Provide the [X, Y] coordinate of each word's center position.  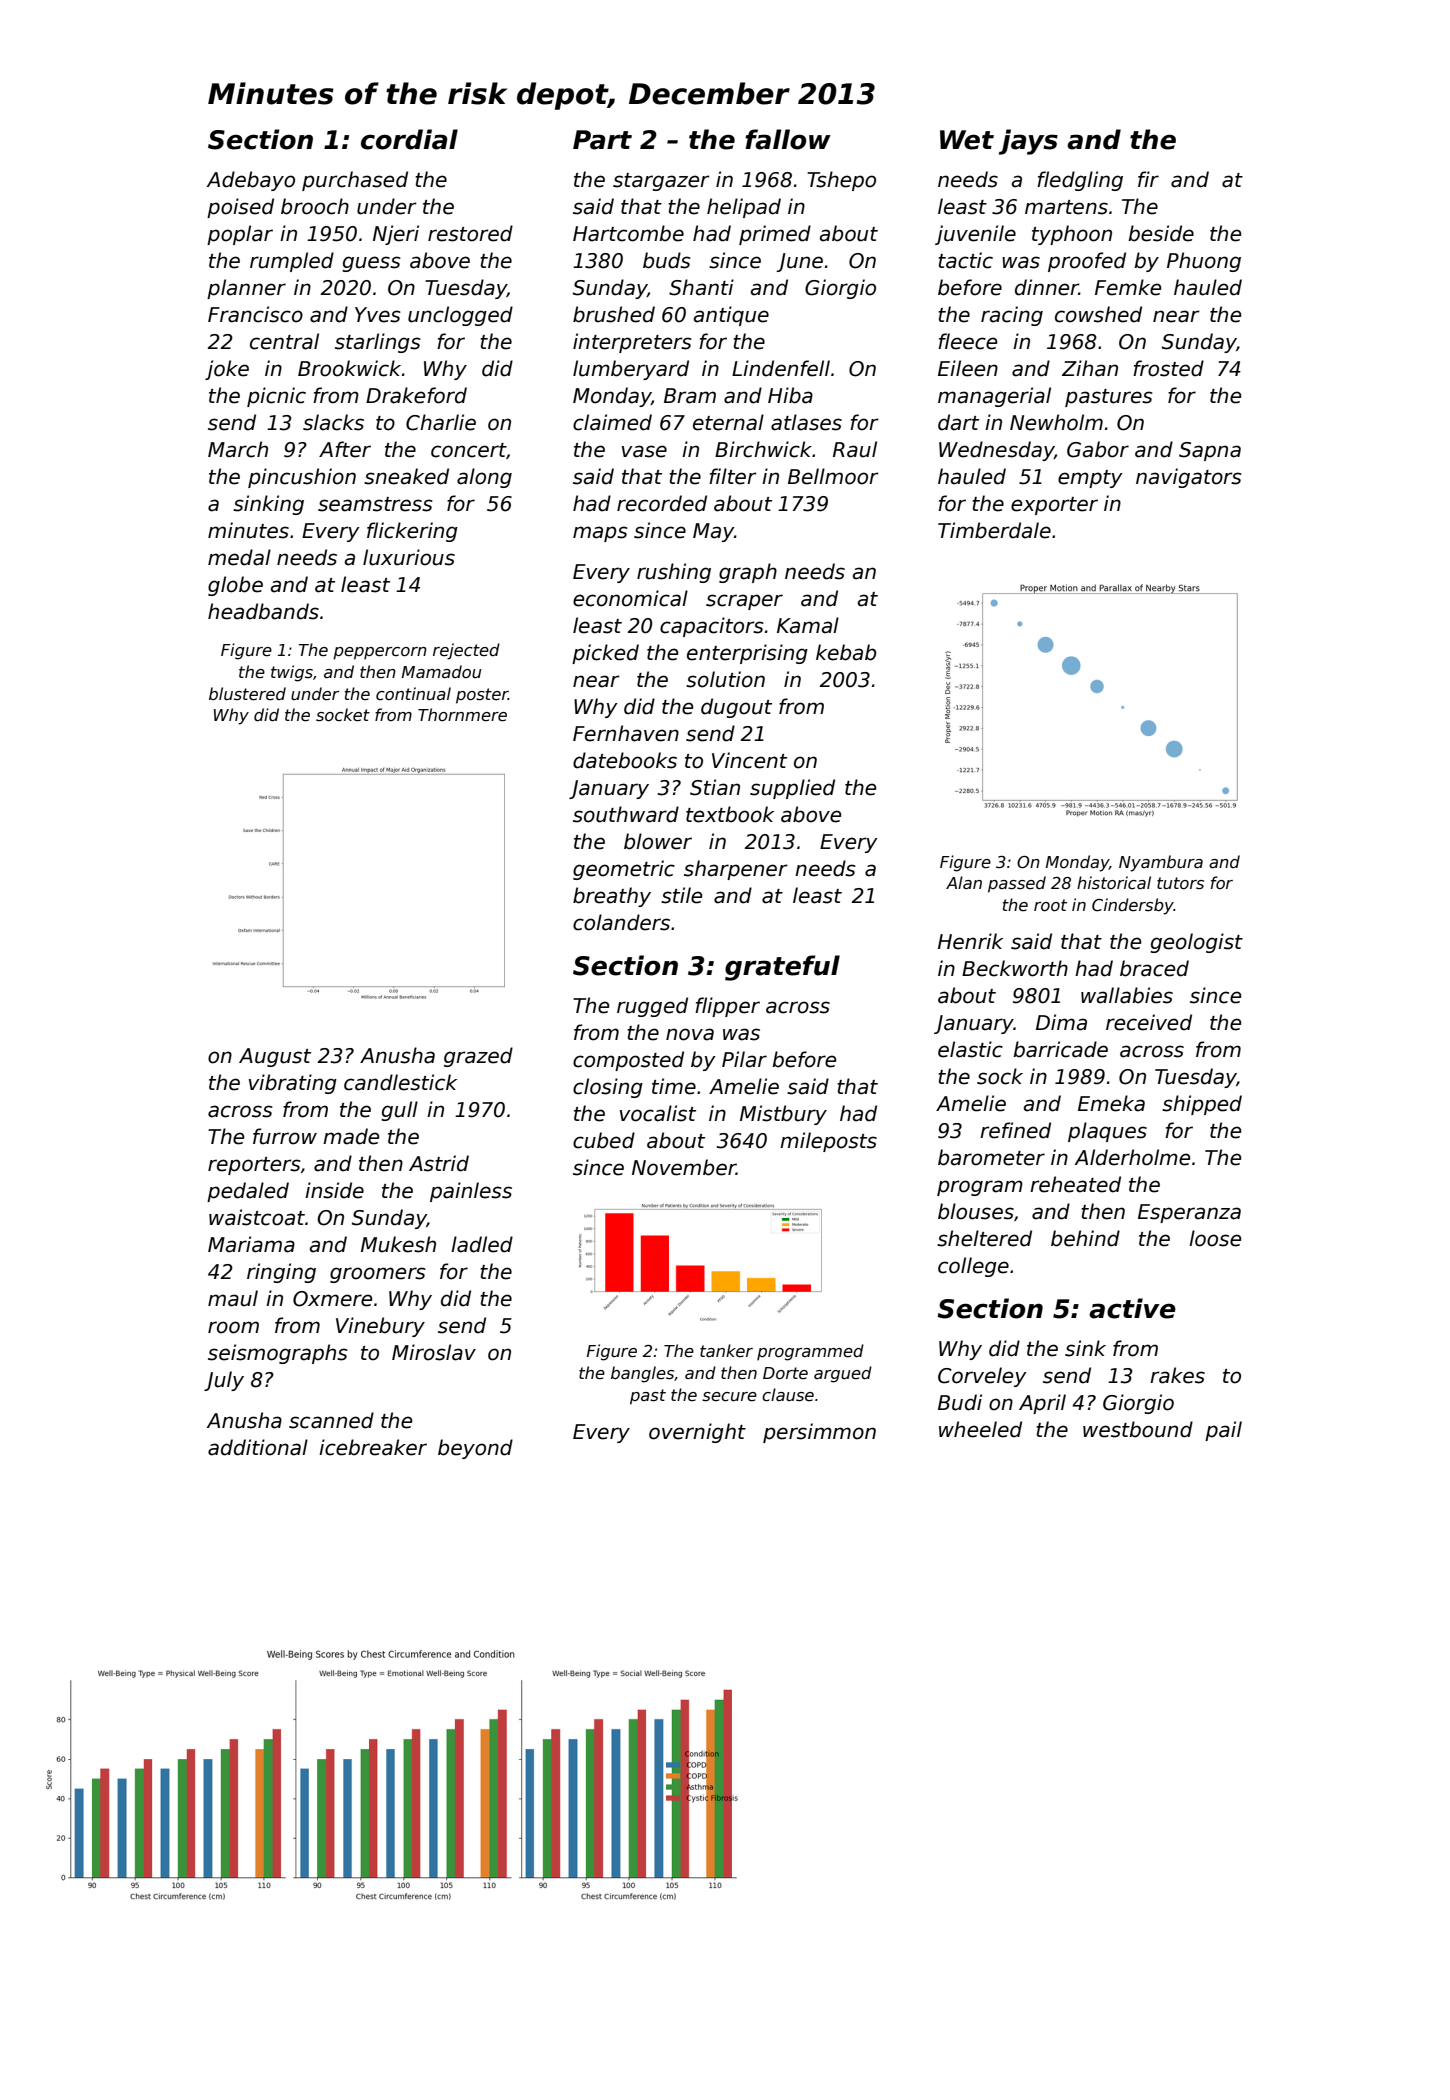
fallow [788, 139]
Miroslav [434, 1352]
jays [1028, 142]
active [1132, 1308]
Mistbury [783, 1115]
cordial [409, 139]
